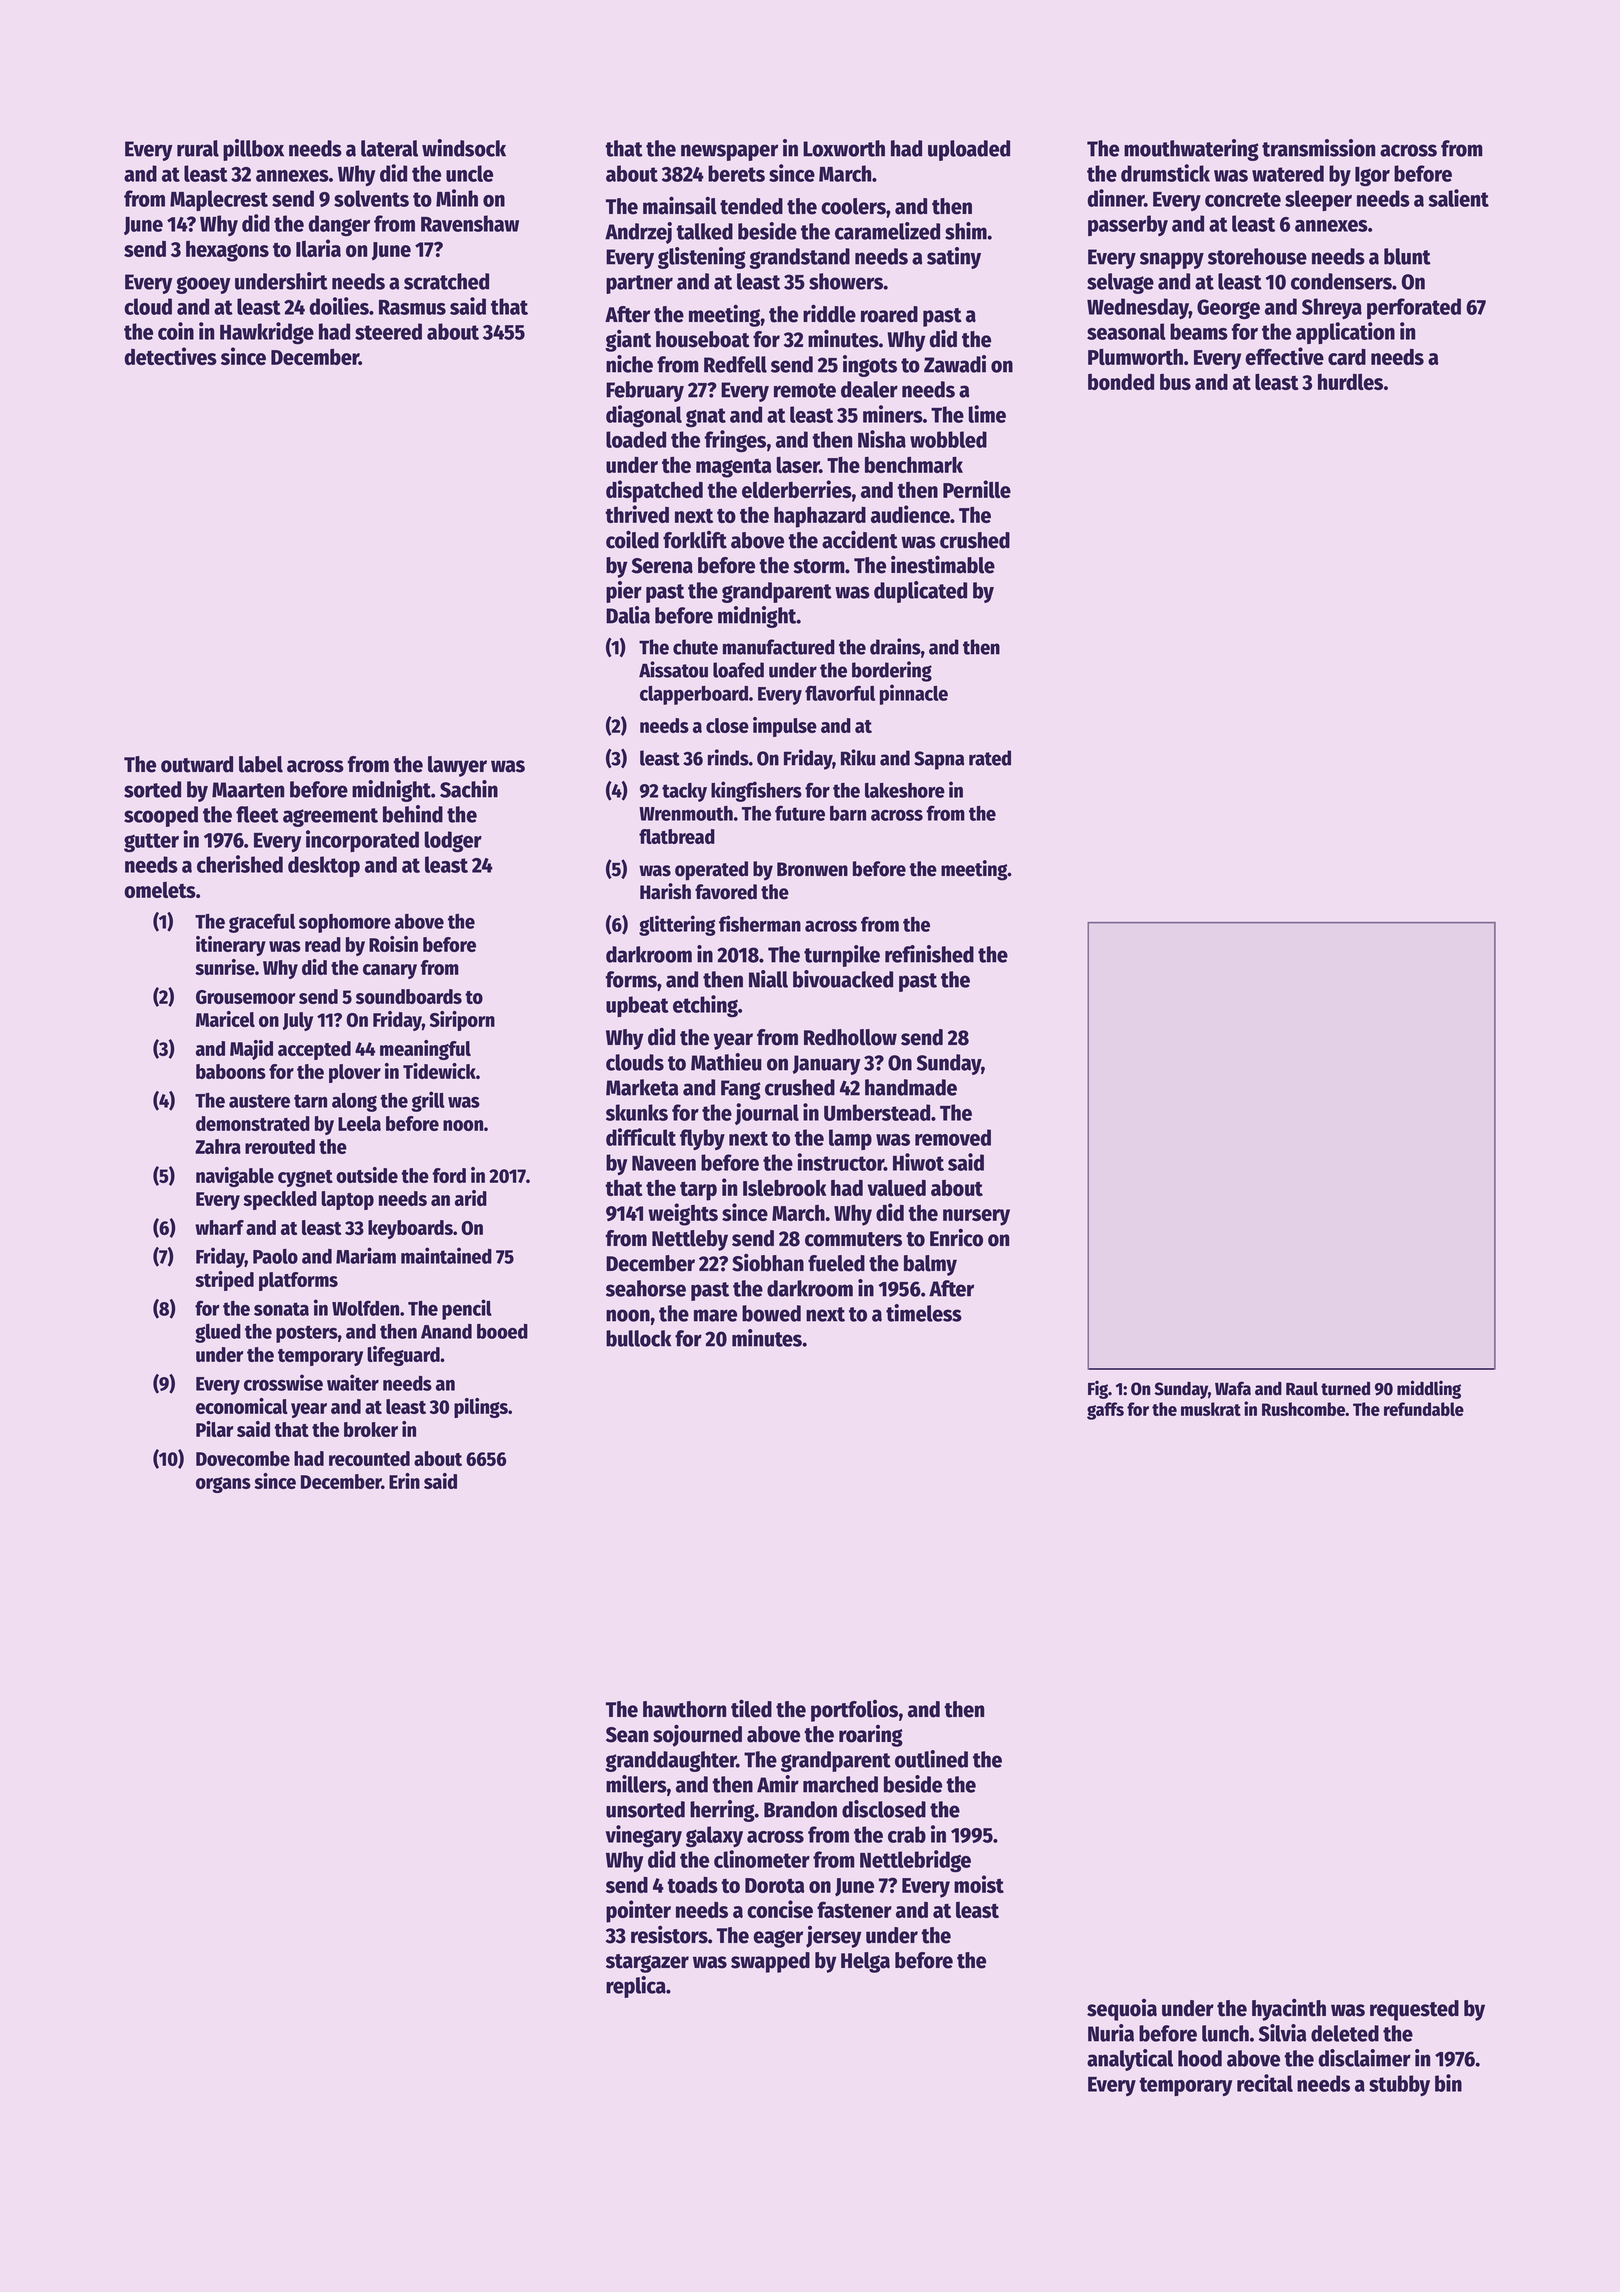 Image resolution: width=1620 pixels, height=2292 pixels. I want to click on pointer, so click(638, 1911).
